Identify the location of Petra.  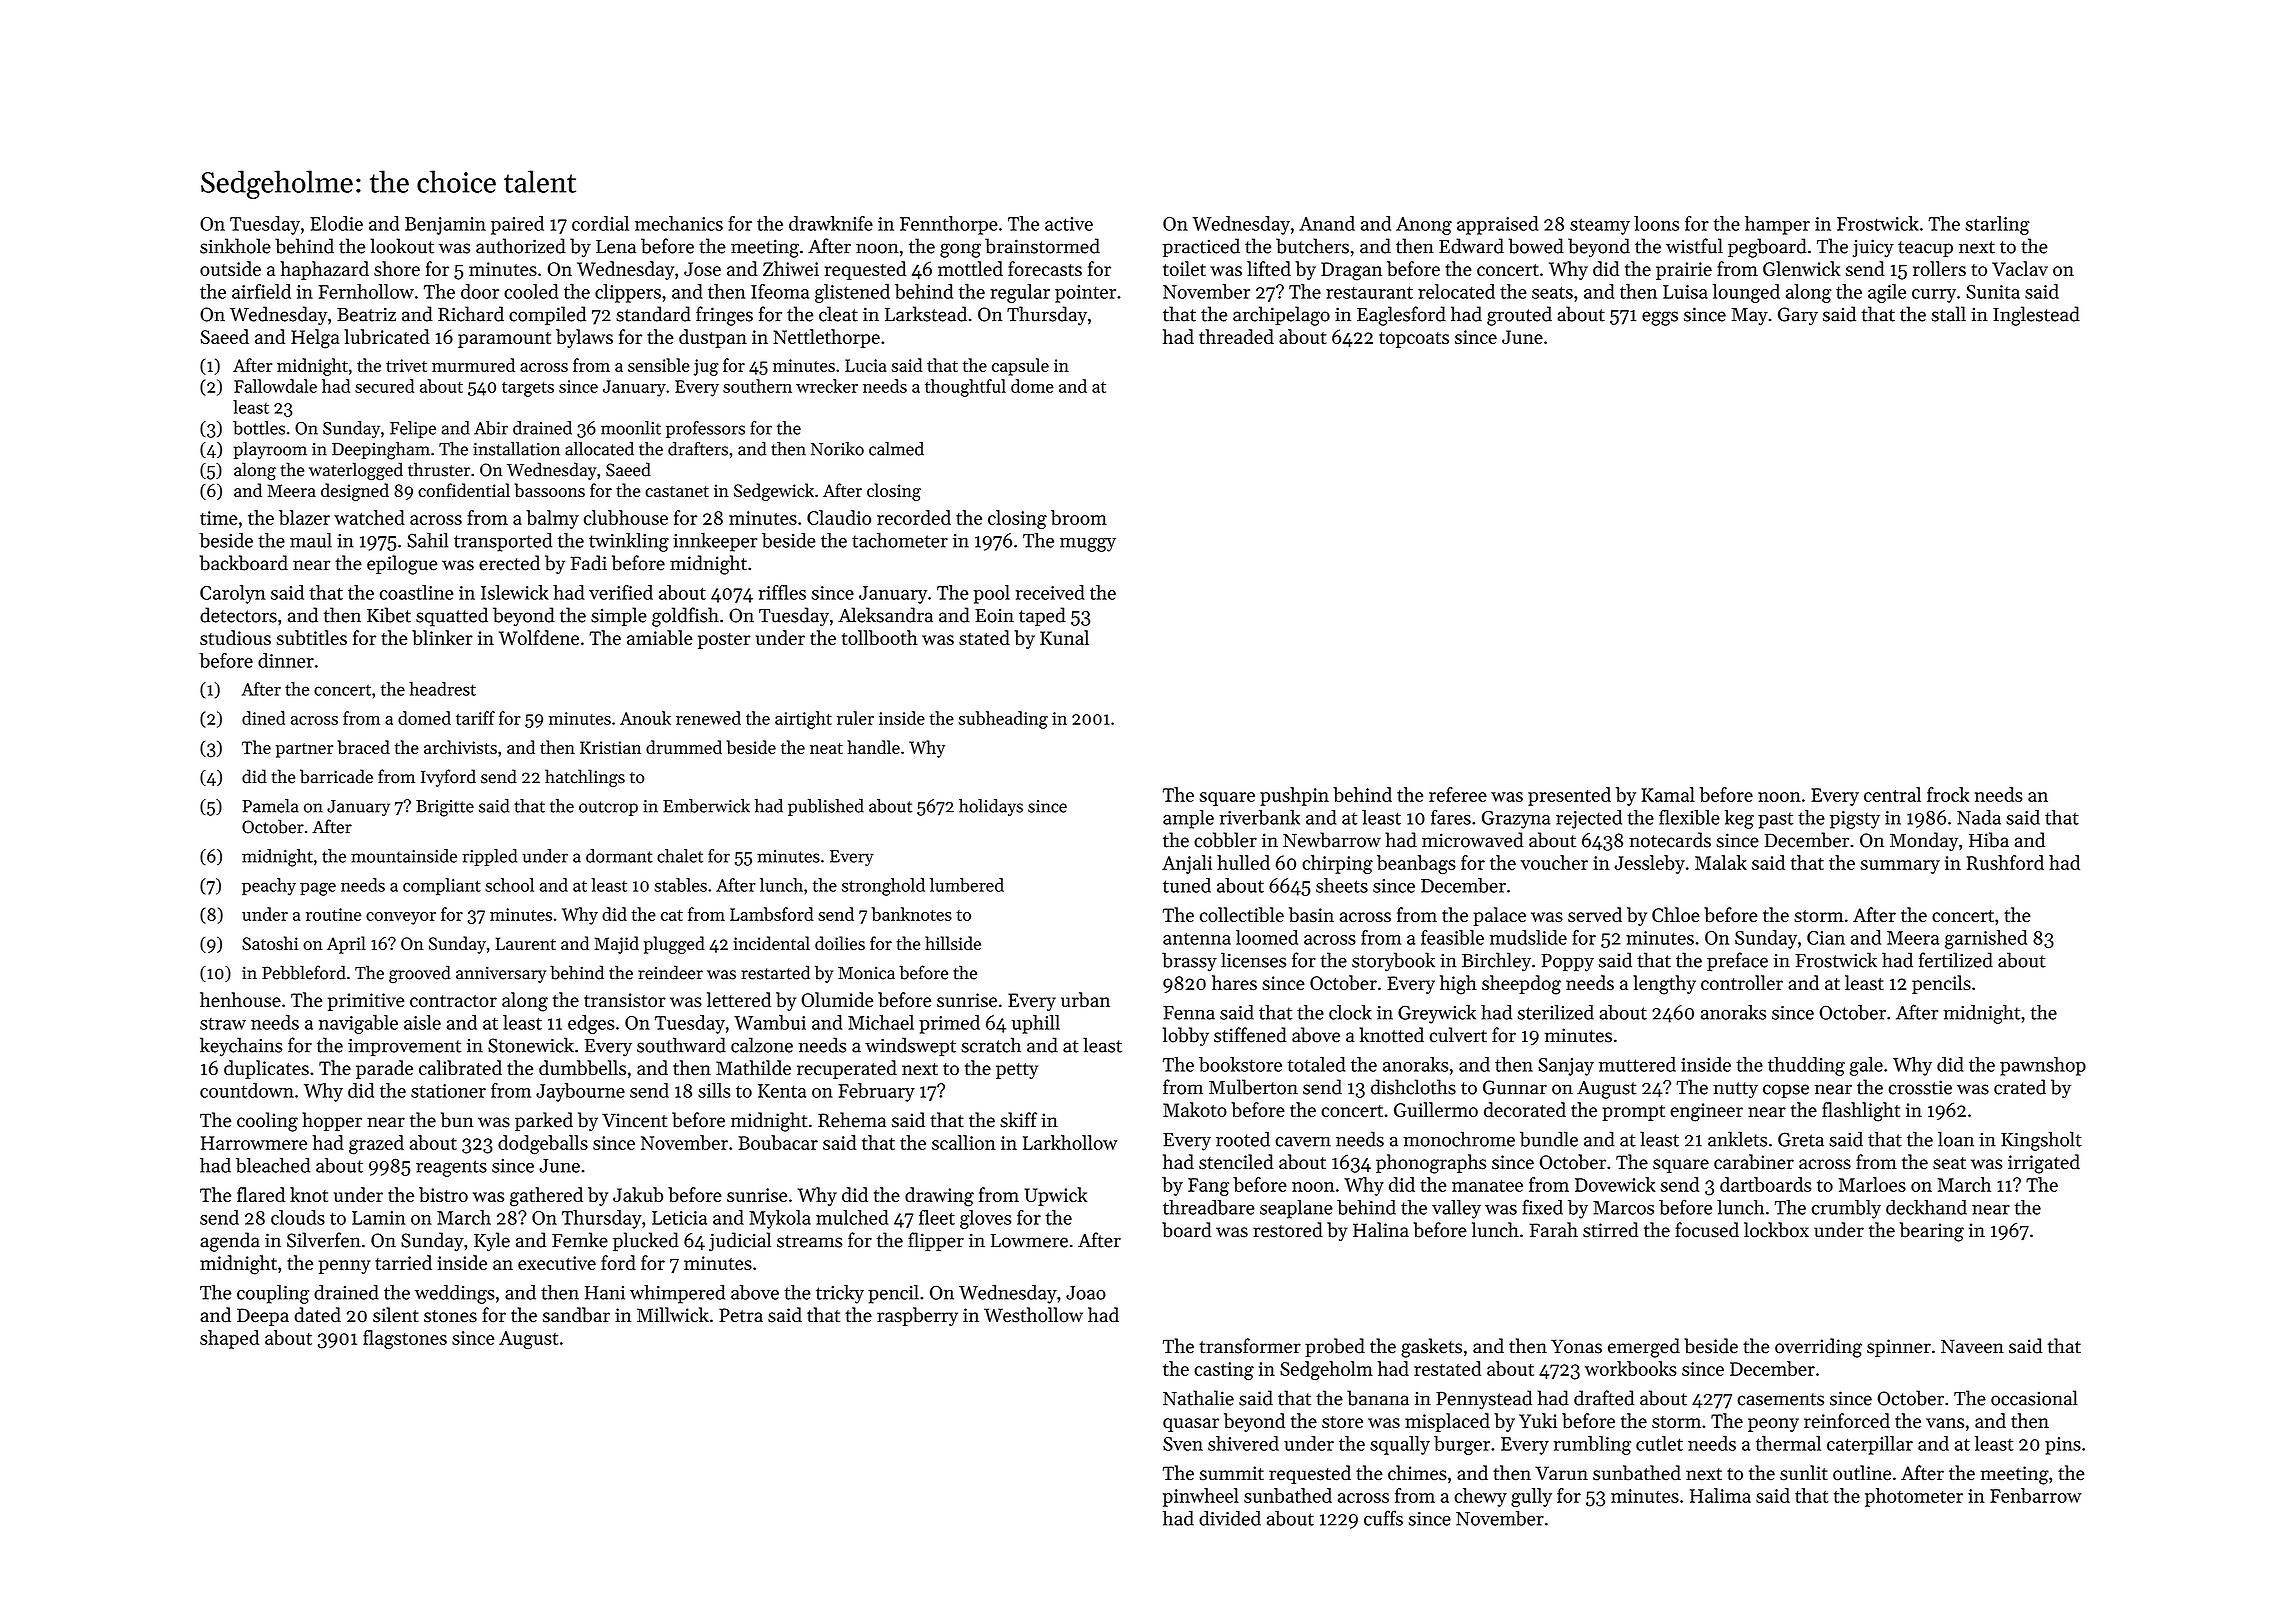
(741, 1315).
